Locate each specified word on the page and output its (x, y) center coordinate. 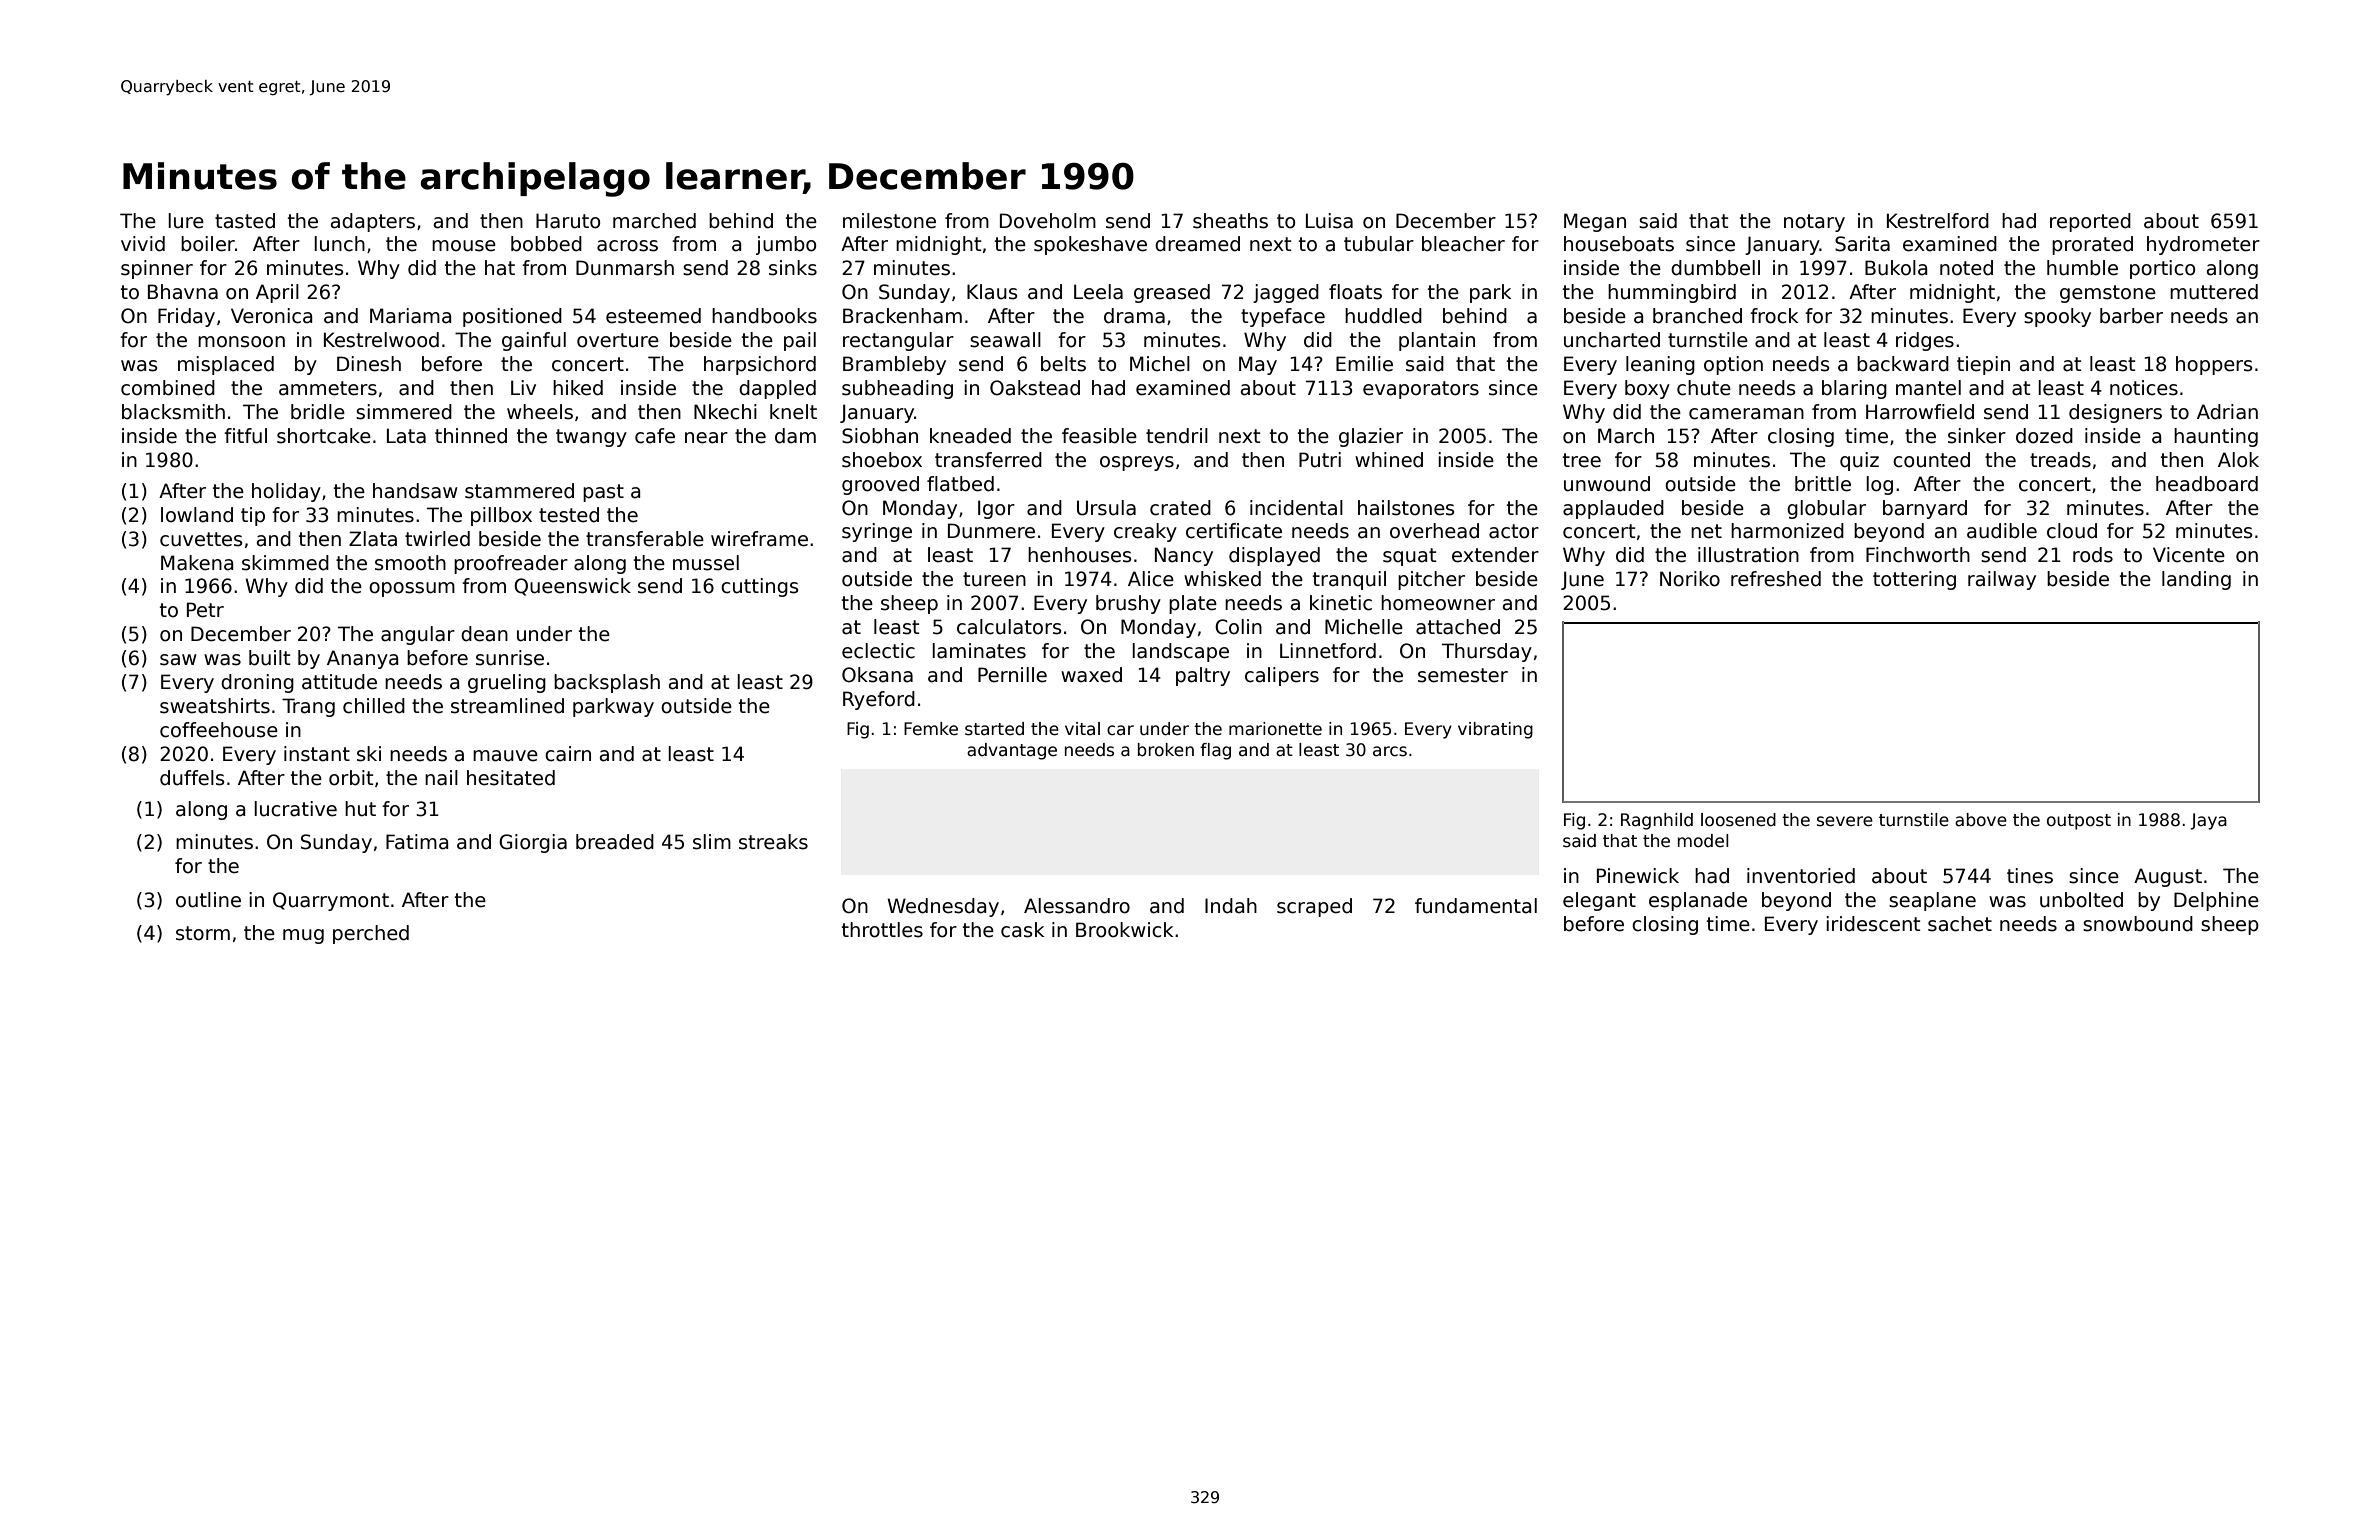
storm (203, 933)
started (994, 729)
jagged (1286, 293)
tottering (1914, 580)
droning (257, 683)
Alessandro (1077, 906)
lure (186, 221)
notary (1814, 223)
